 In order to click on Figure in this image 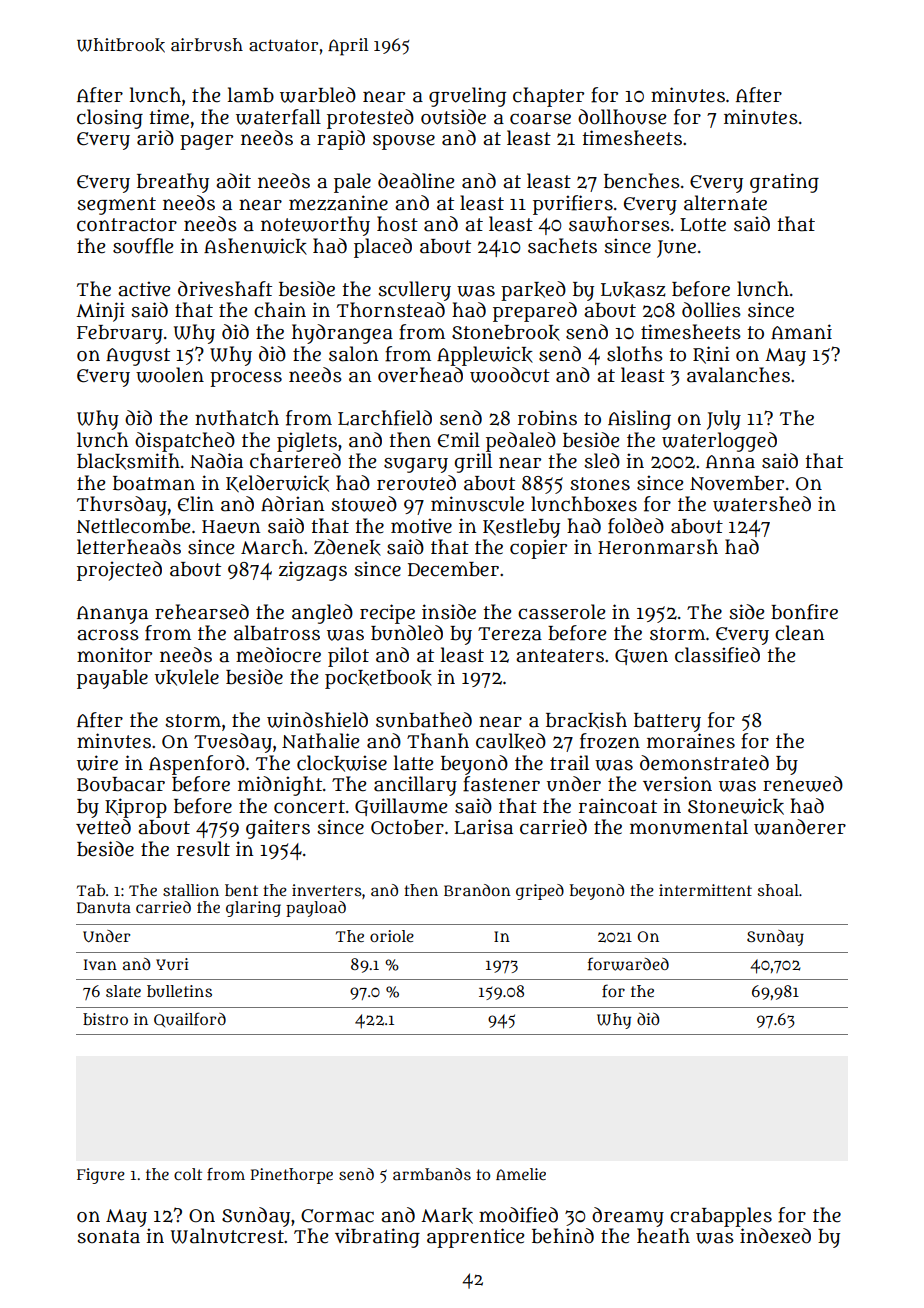, I will do `click(101, 1176)`.
